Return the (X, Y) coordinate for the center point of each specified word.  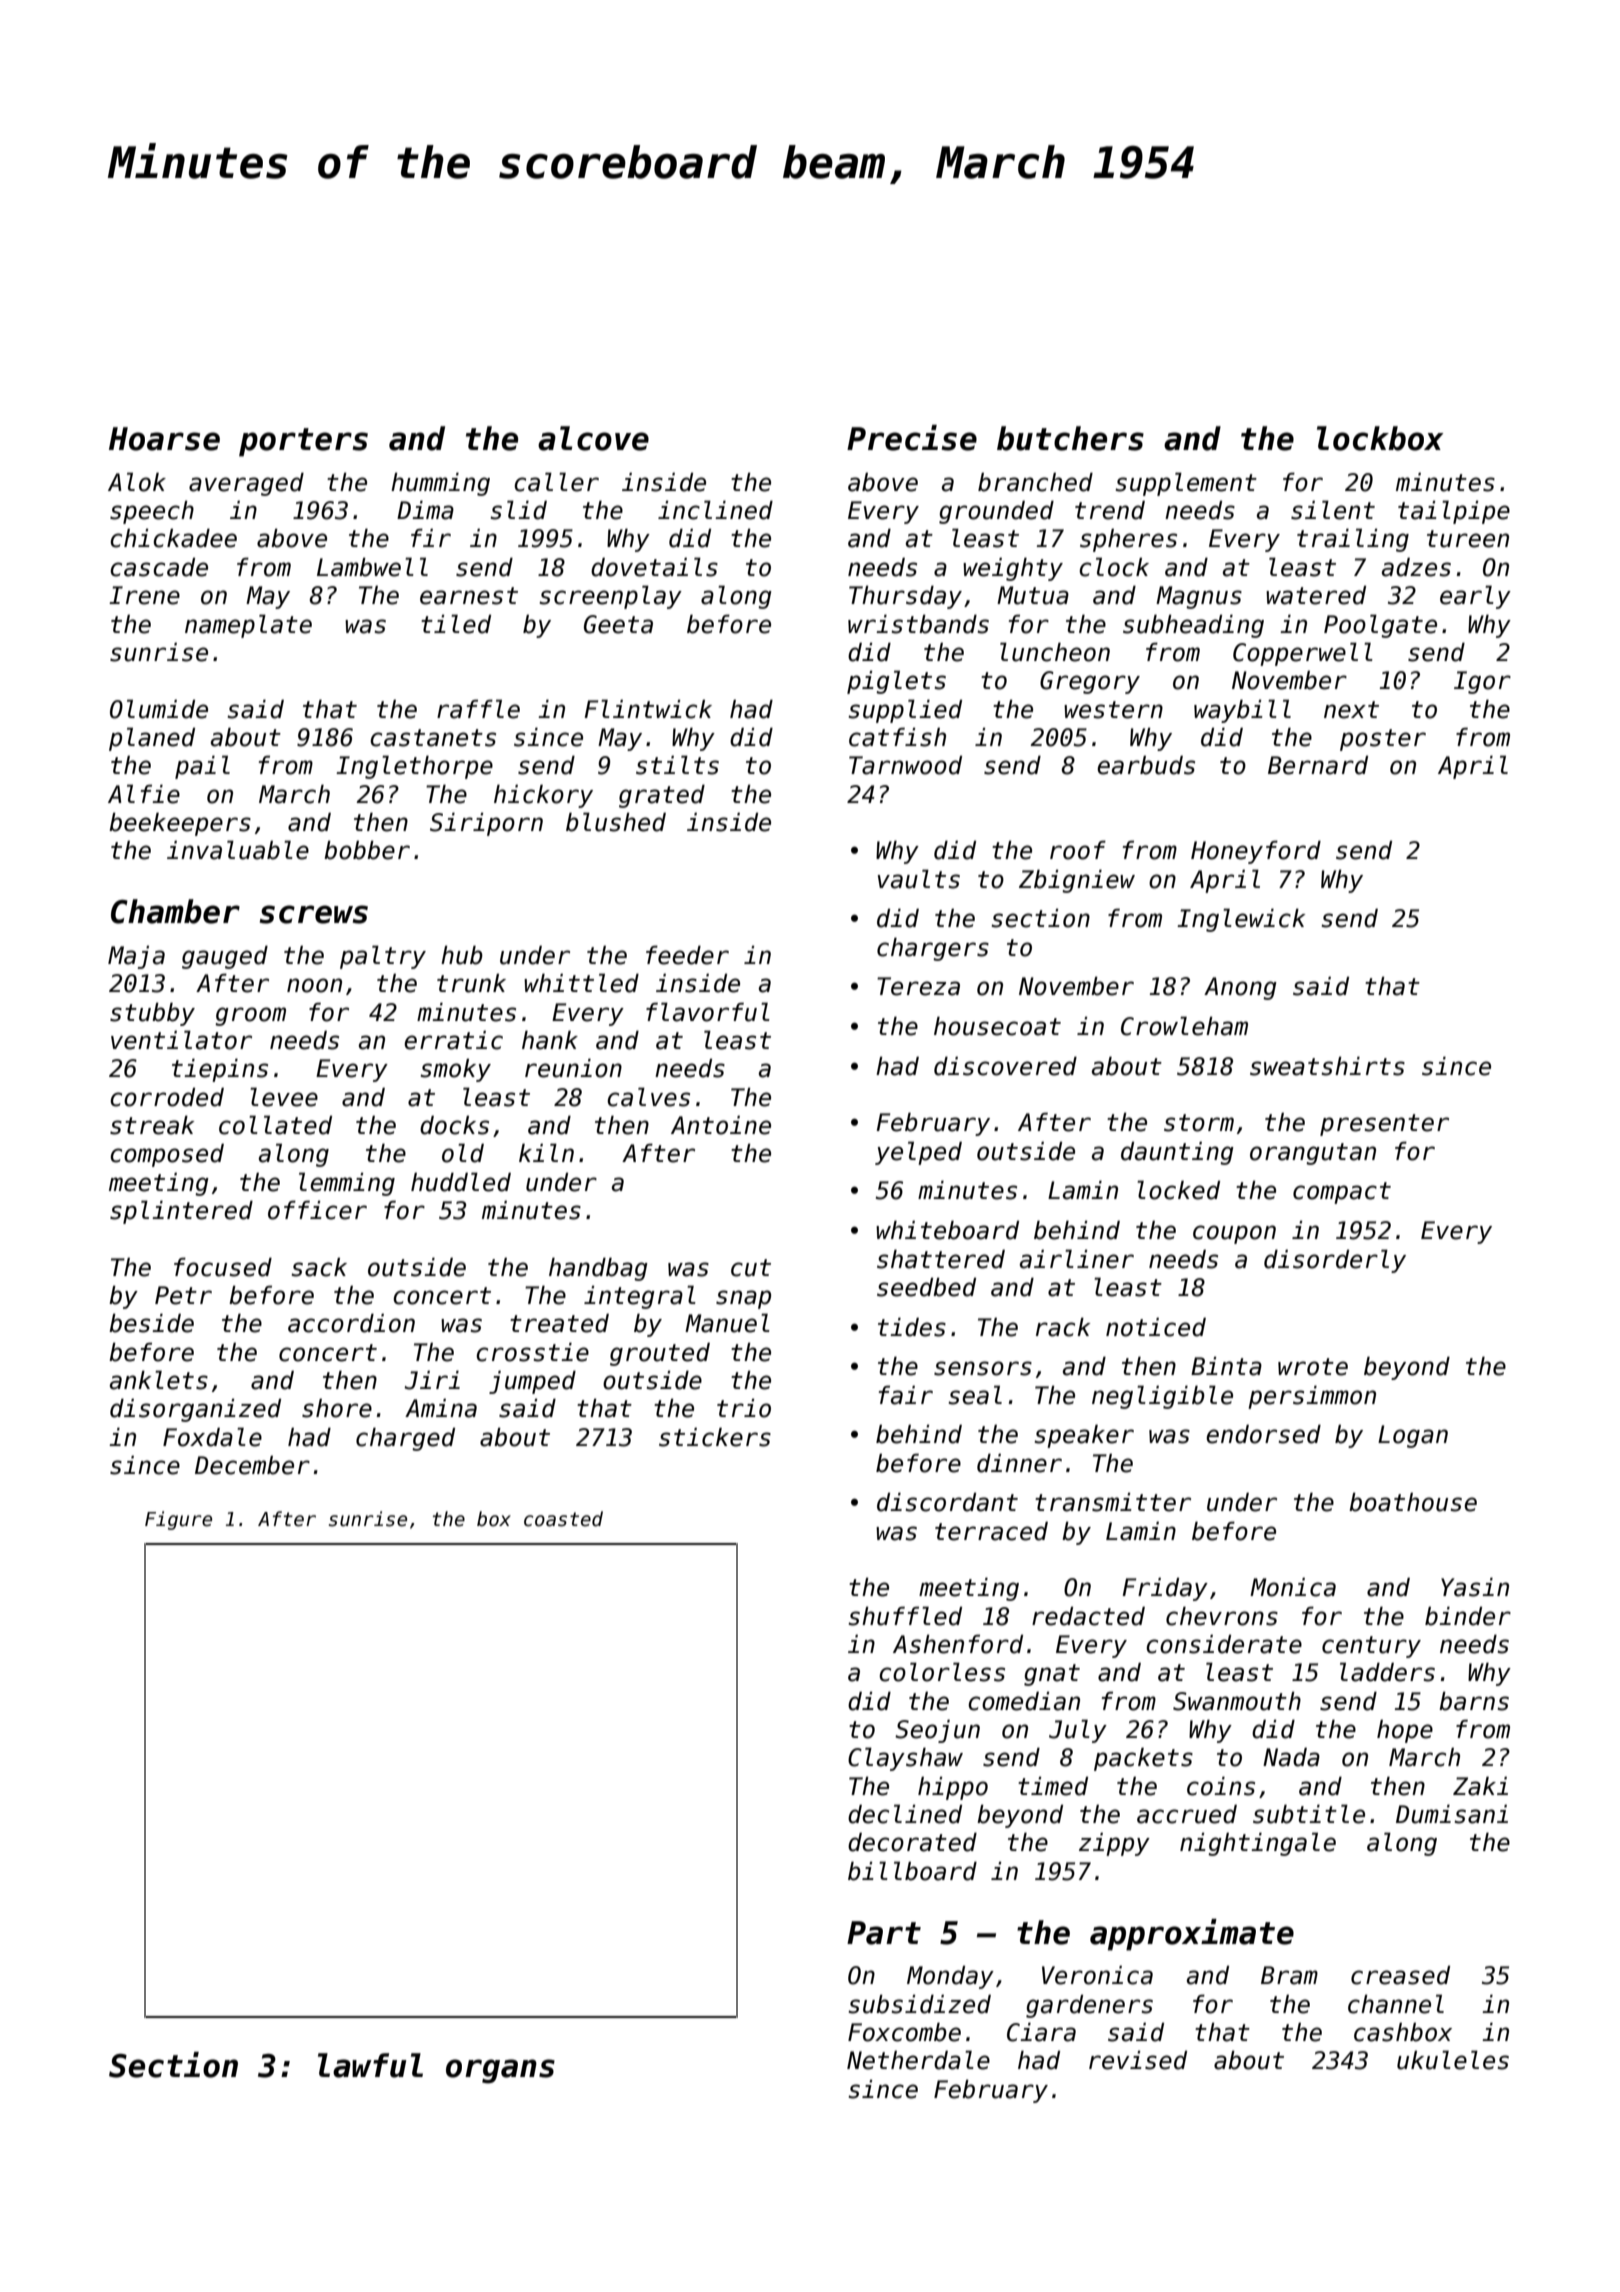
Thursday (905, 597)
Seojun (937, 1731)
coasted (563, 1519)
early (1475, 597)
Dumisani (1452, 1814)
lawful (370, 2065)
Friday (1165, 1589)
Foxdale (212, 1437)
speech (152, 512)
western (1113, 710)
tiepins (220, 1070)
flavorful (708, 1012)
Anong (1240, 988)
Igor (1482, 682)
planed (152, 739)
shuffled (905, 1616)
